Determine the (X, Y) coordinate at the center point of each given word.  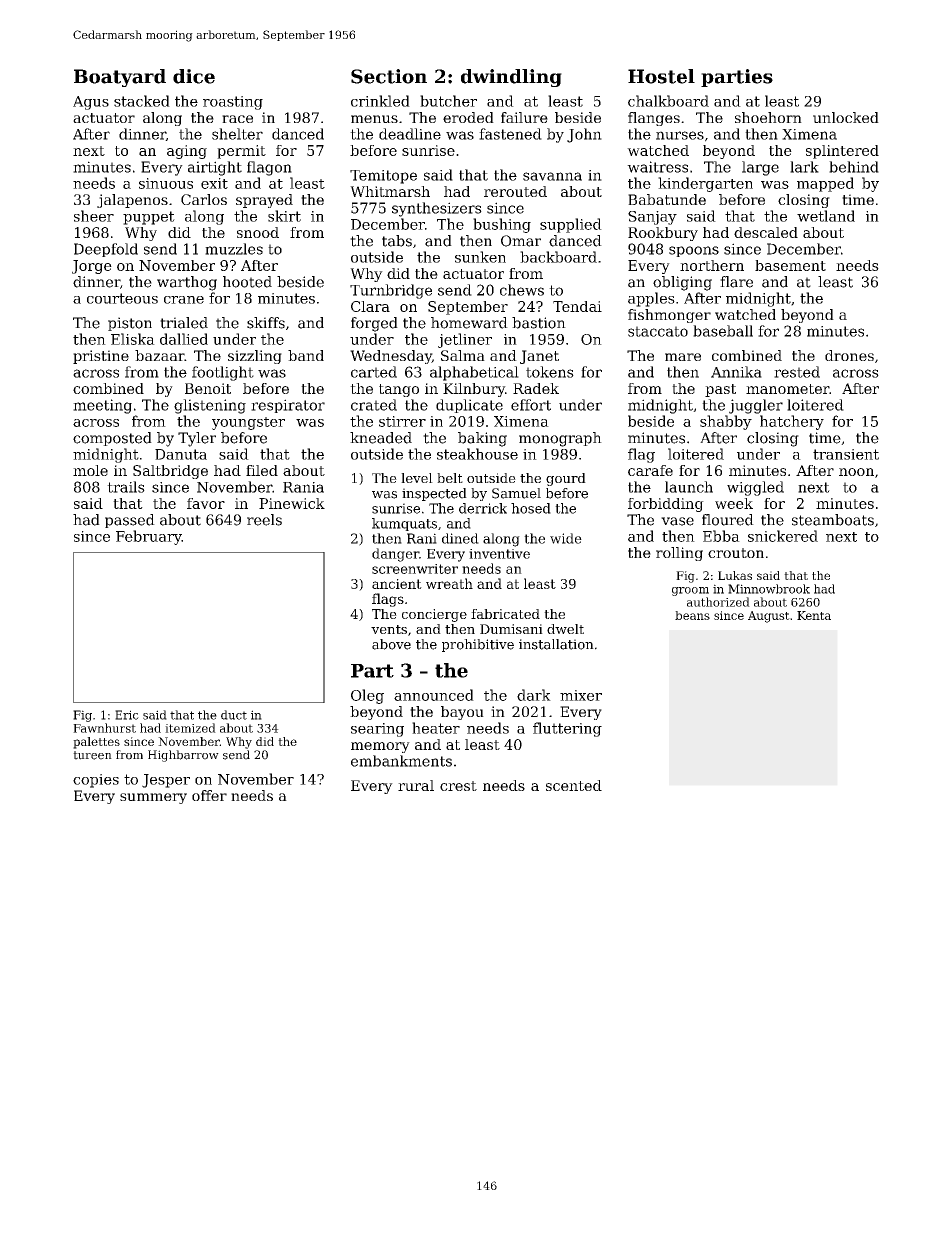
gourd (566, 479)
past (720, 390)
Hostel (661, 76)
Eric (127, 715)
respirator (288, 406)
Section (389, 76)
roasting (233, 103)
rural (416, 785)
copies (96, 781)
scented (574, 785)
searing (377, 730)
